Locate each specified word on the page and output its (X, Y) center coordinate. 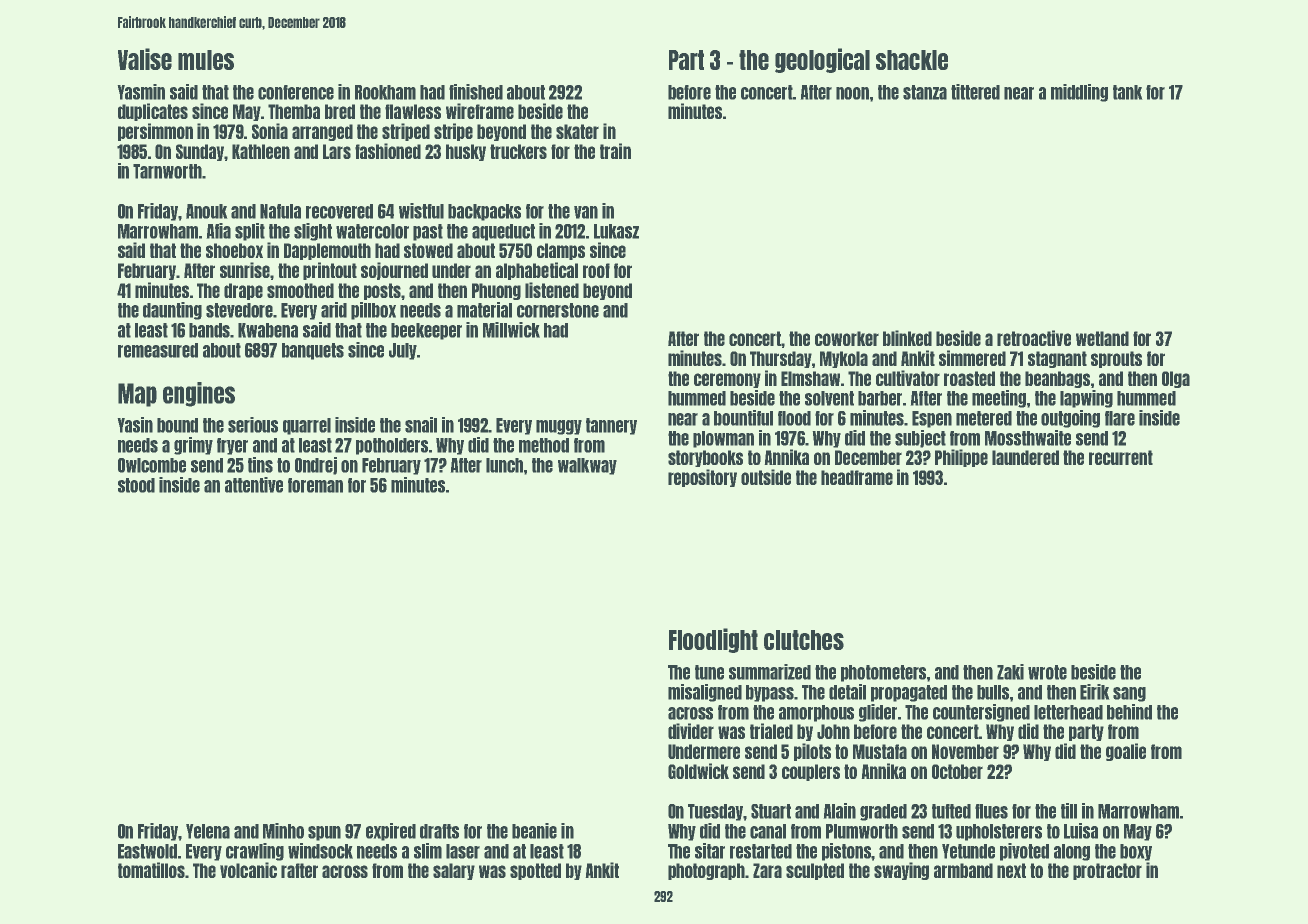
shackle (912, 60)
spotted (535, 871)
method (544, 445)
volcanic (248, 870)
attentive (254, 485)
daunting (172, 311)
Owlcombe (152, 465)
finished (476, 92)
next (1011, 870)
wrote (1047, 672)
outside (766, 477)
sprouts (1116, 359)
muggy (559, 427)
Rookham (385, 92)
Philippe (961, 458)
